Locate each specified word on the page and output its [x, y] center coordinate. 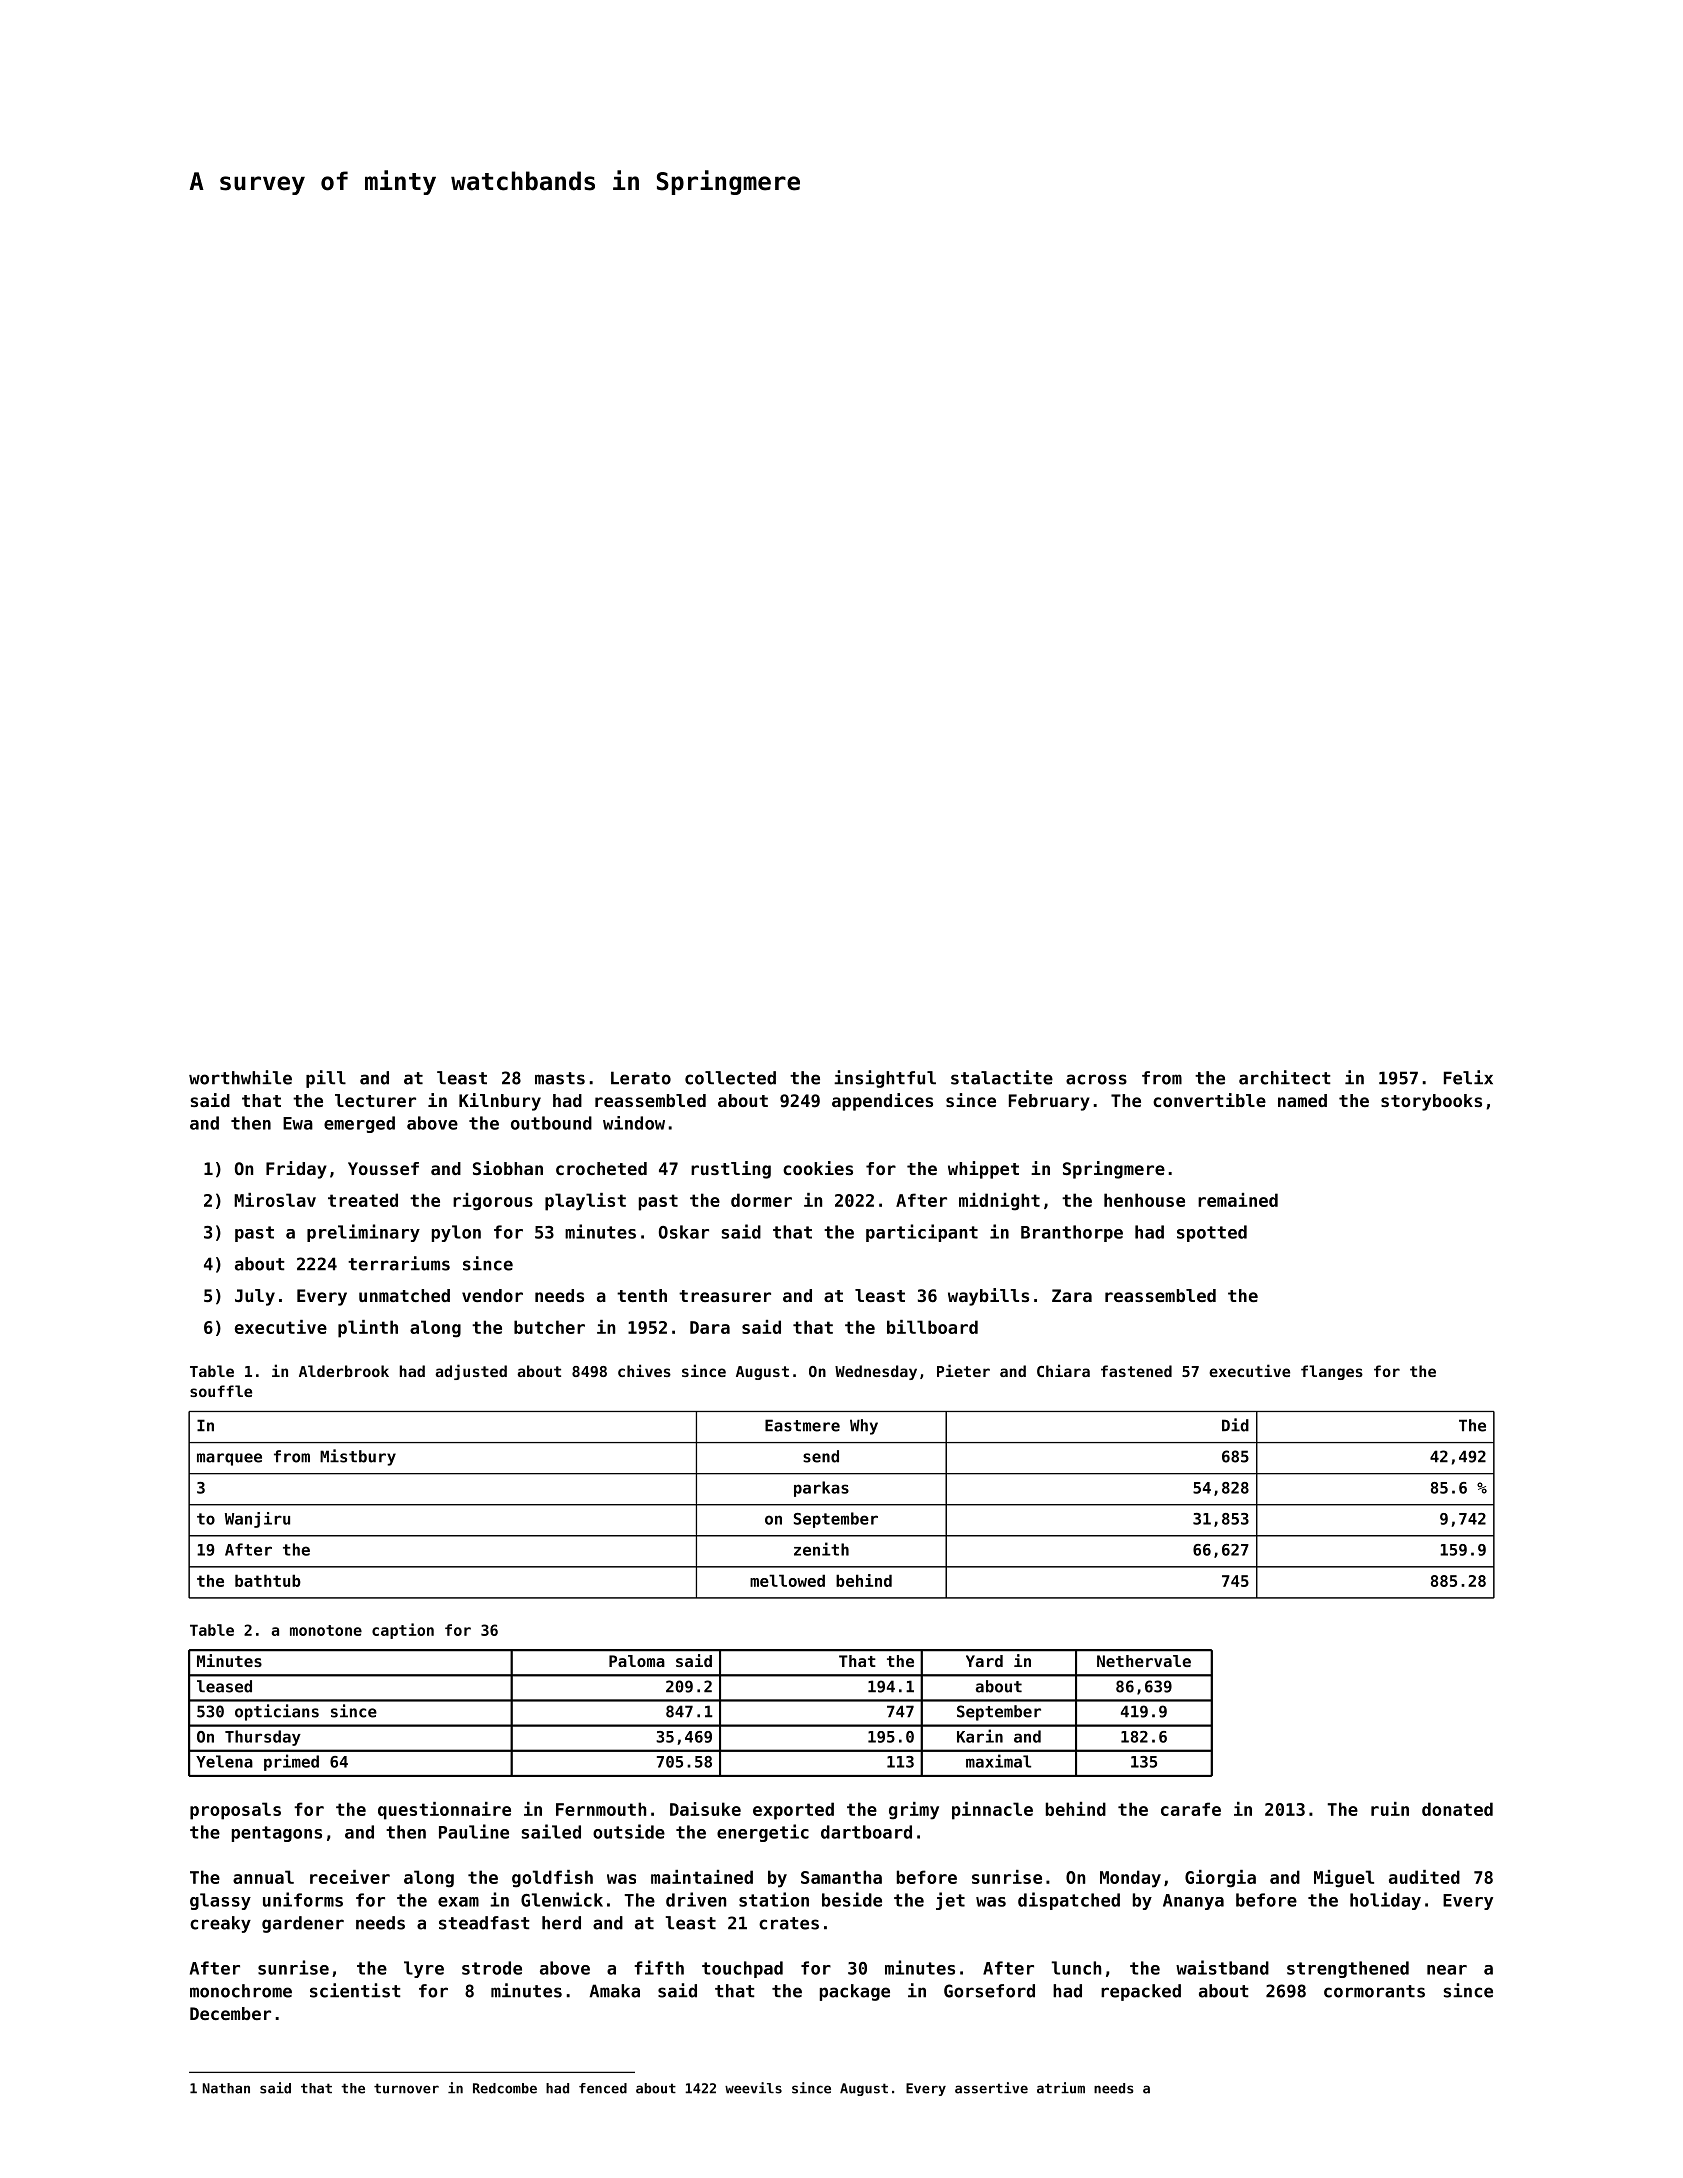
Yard [984, 1661]
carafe [1191, 1809]
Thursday [263, 1738]
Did [1235, 1425]
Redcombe [505, 2088]
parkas [821, 1489]
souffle [221, 1391]
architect [1285, 1077]
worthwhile [240, 1077]
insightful [885, 1079]
